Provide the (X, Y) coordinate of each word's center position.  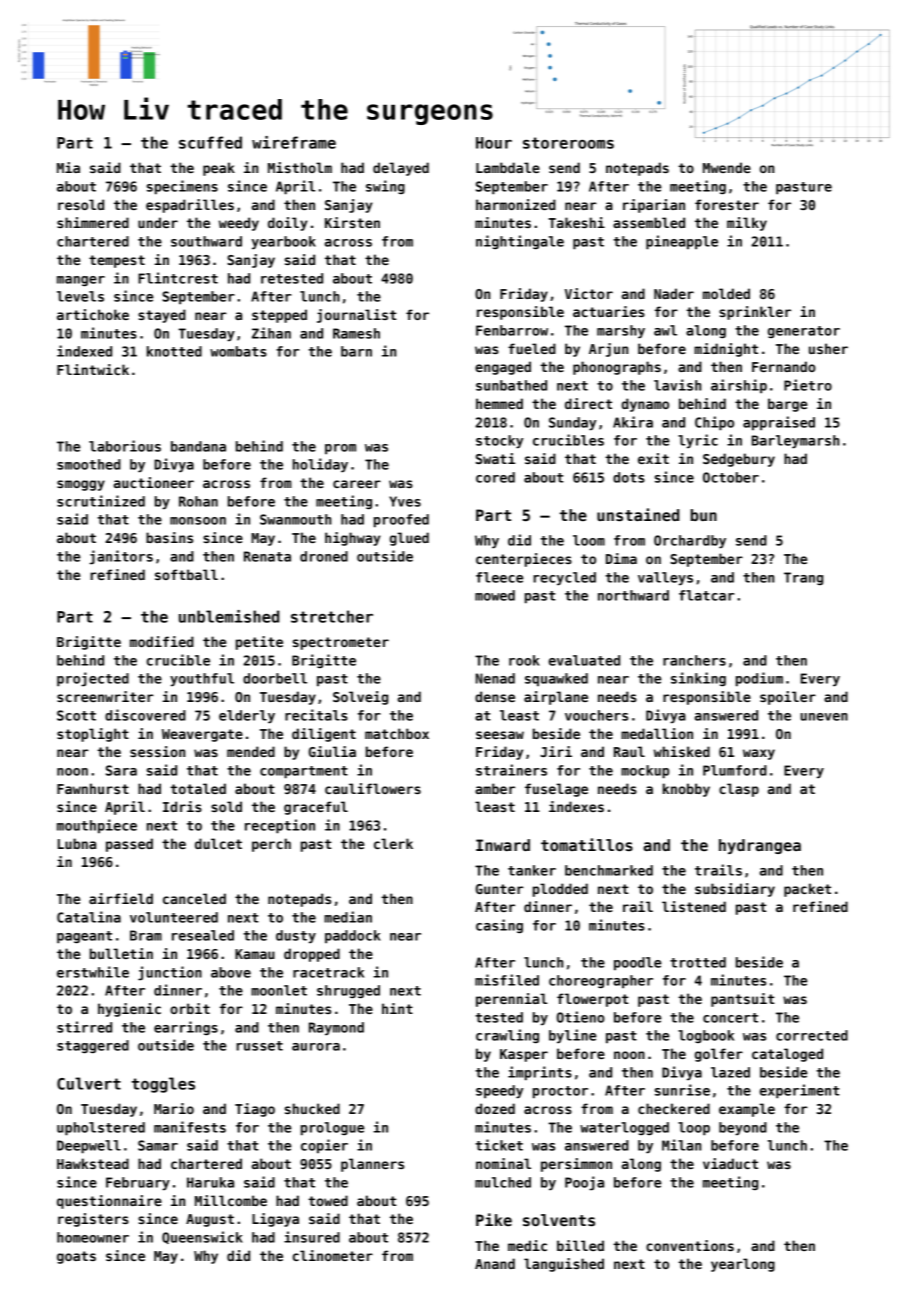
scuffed (210, 142)
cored (495, 477)
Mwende (727, 167)
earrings (186, 1028)
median (348, 917)
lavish (677, 385)
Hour (494, 143)
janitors (121, 557)
